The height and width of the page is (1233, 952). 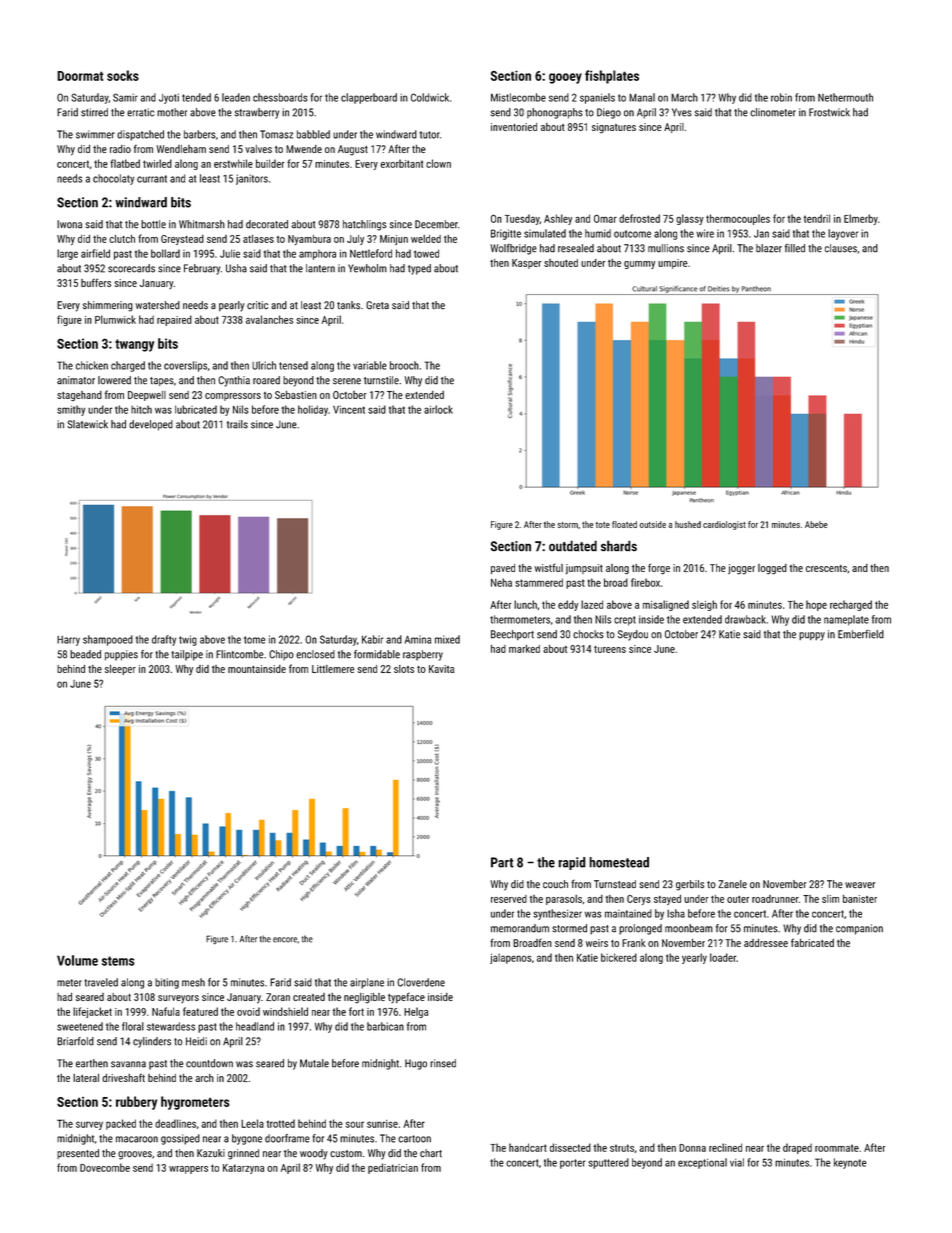 What do you see at coordinates (236, 97) in the page?
I see `leaden` at bounding box center [236, 97].
